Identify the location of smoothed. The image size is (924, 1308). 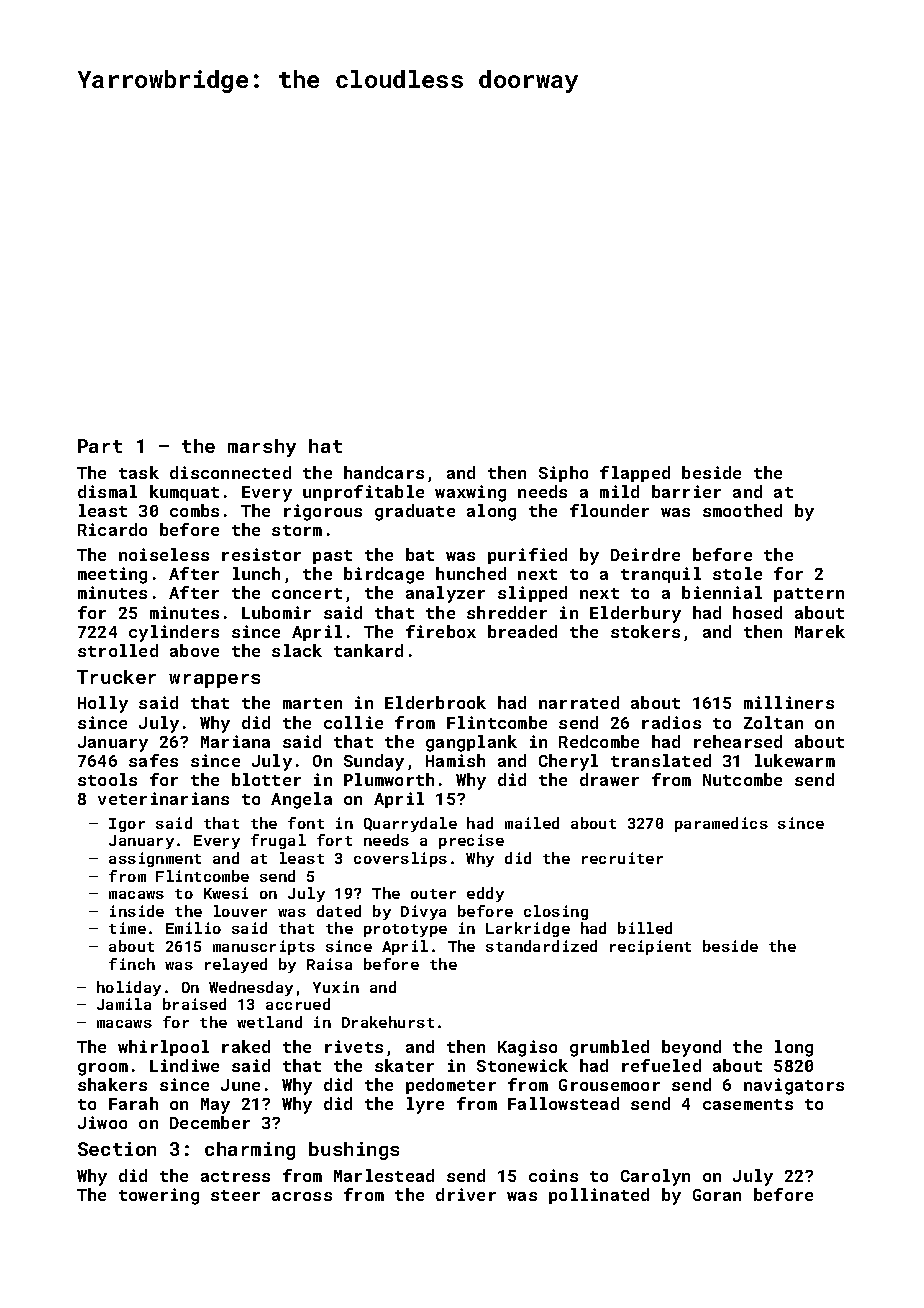
(742, 510).
